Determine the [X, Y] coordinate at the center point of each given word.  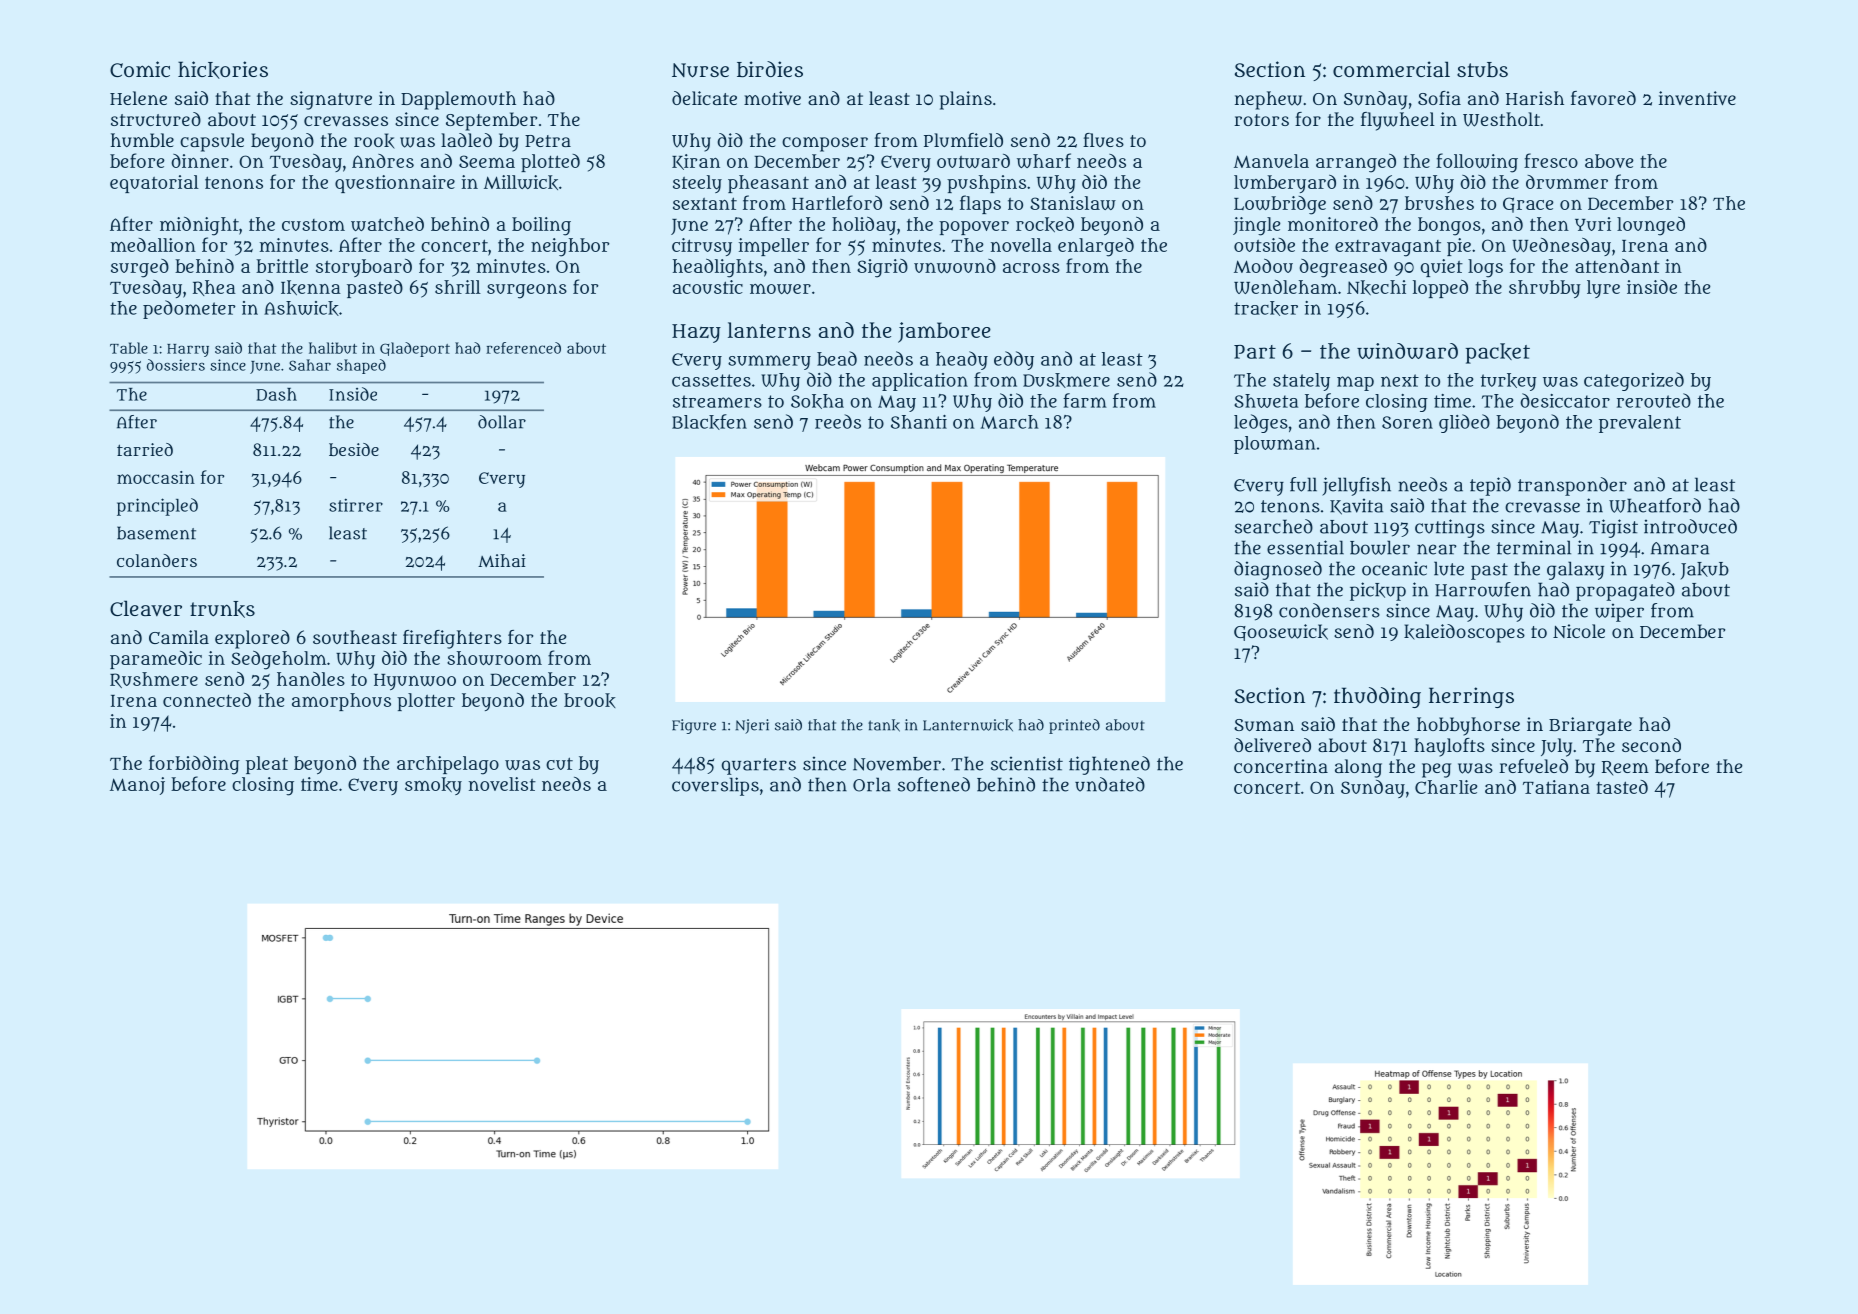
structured [156, 119]
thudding [1377, 697]
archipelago [448, 765]
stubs [1482, 69]
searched [1274, 526]
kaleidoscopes [1464, 633]
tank [884, 725]
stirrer [356, 505]
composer [825, 144]
